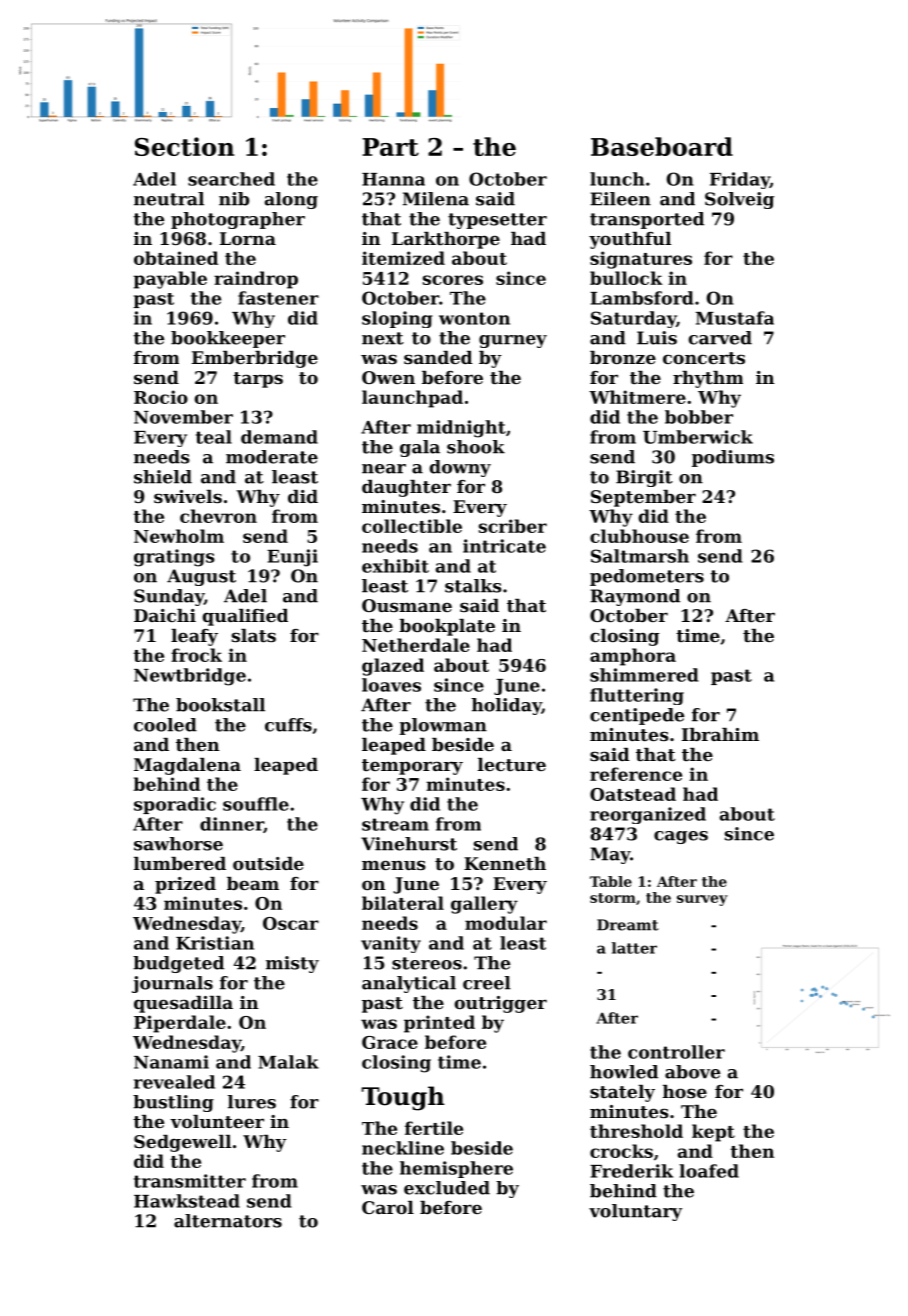  Describe the element at coordinates (184, 146) in the page. I see `Section` at that location.
